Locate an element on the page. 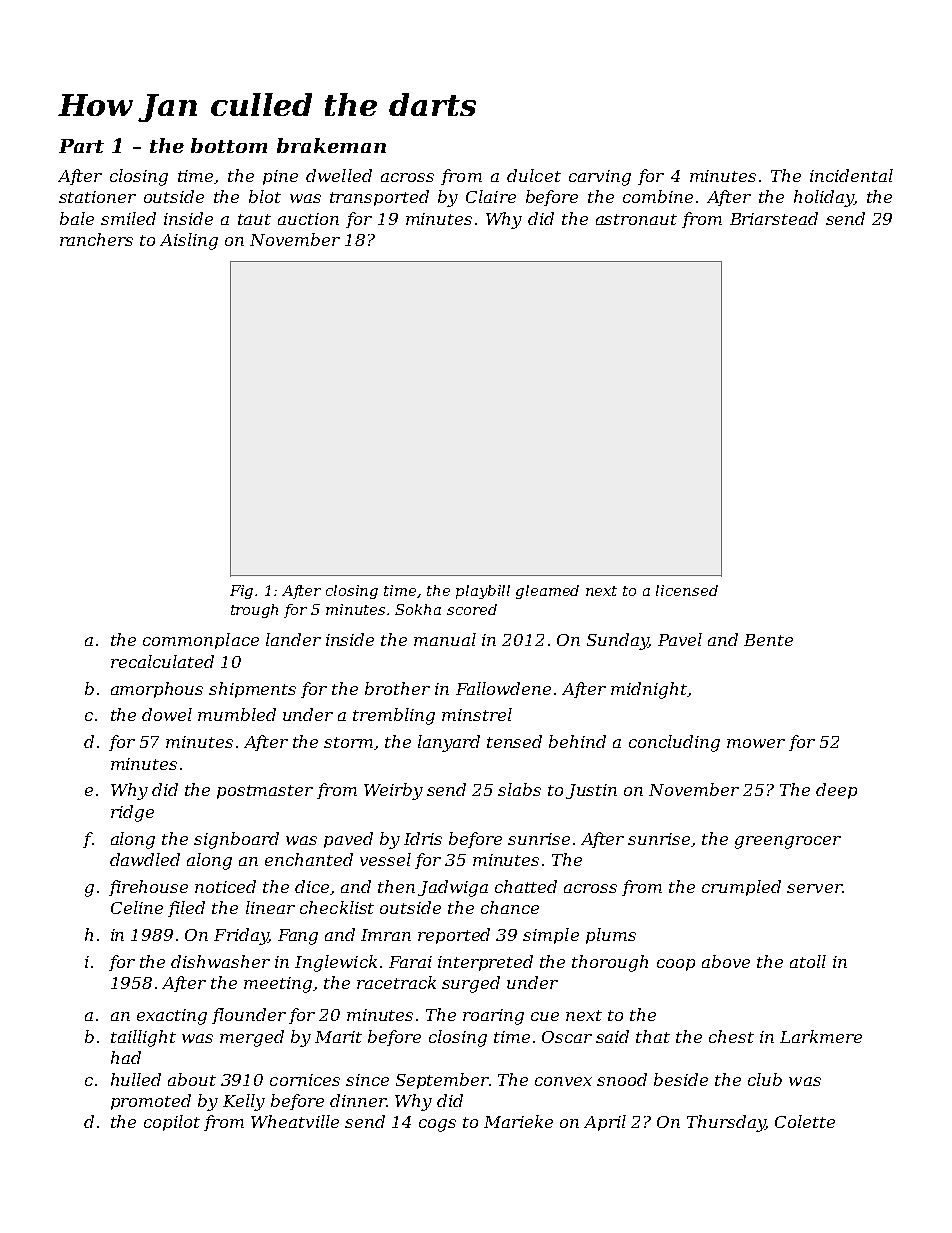 This page has width=952, height=1233. Fig is located at coordinates (241, 592).
